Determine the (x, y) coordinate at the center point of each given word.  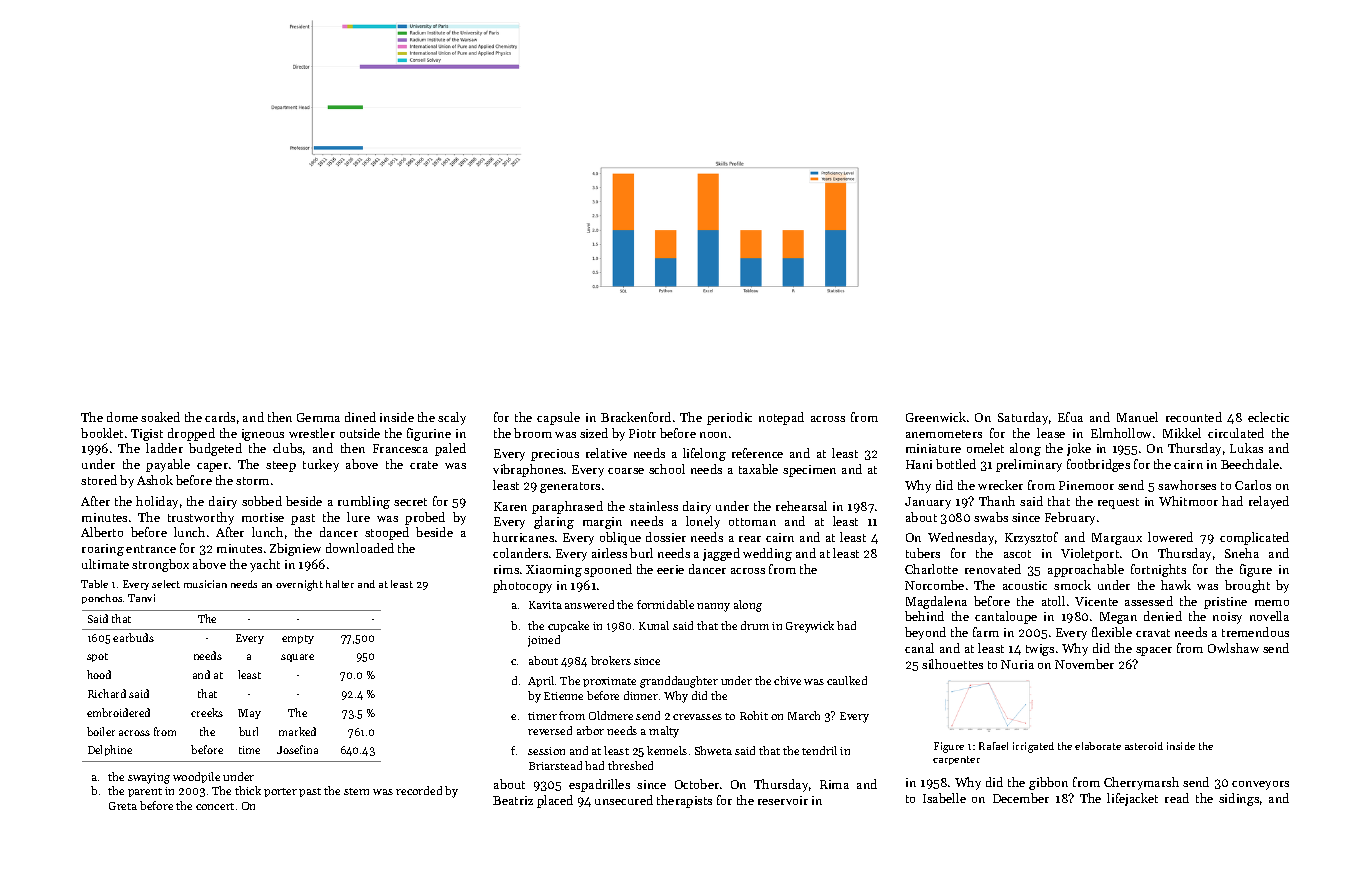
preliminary (1029, 465)
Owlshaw (1233, 648)
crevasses (697, 717)
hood (99, 674)
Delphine (110, 750)
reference (757, 453)
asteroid (1144, 746)
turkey (321, 465)
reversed (550, 730)
